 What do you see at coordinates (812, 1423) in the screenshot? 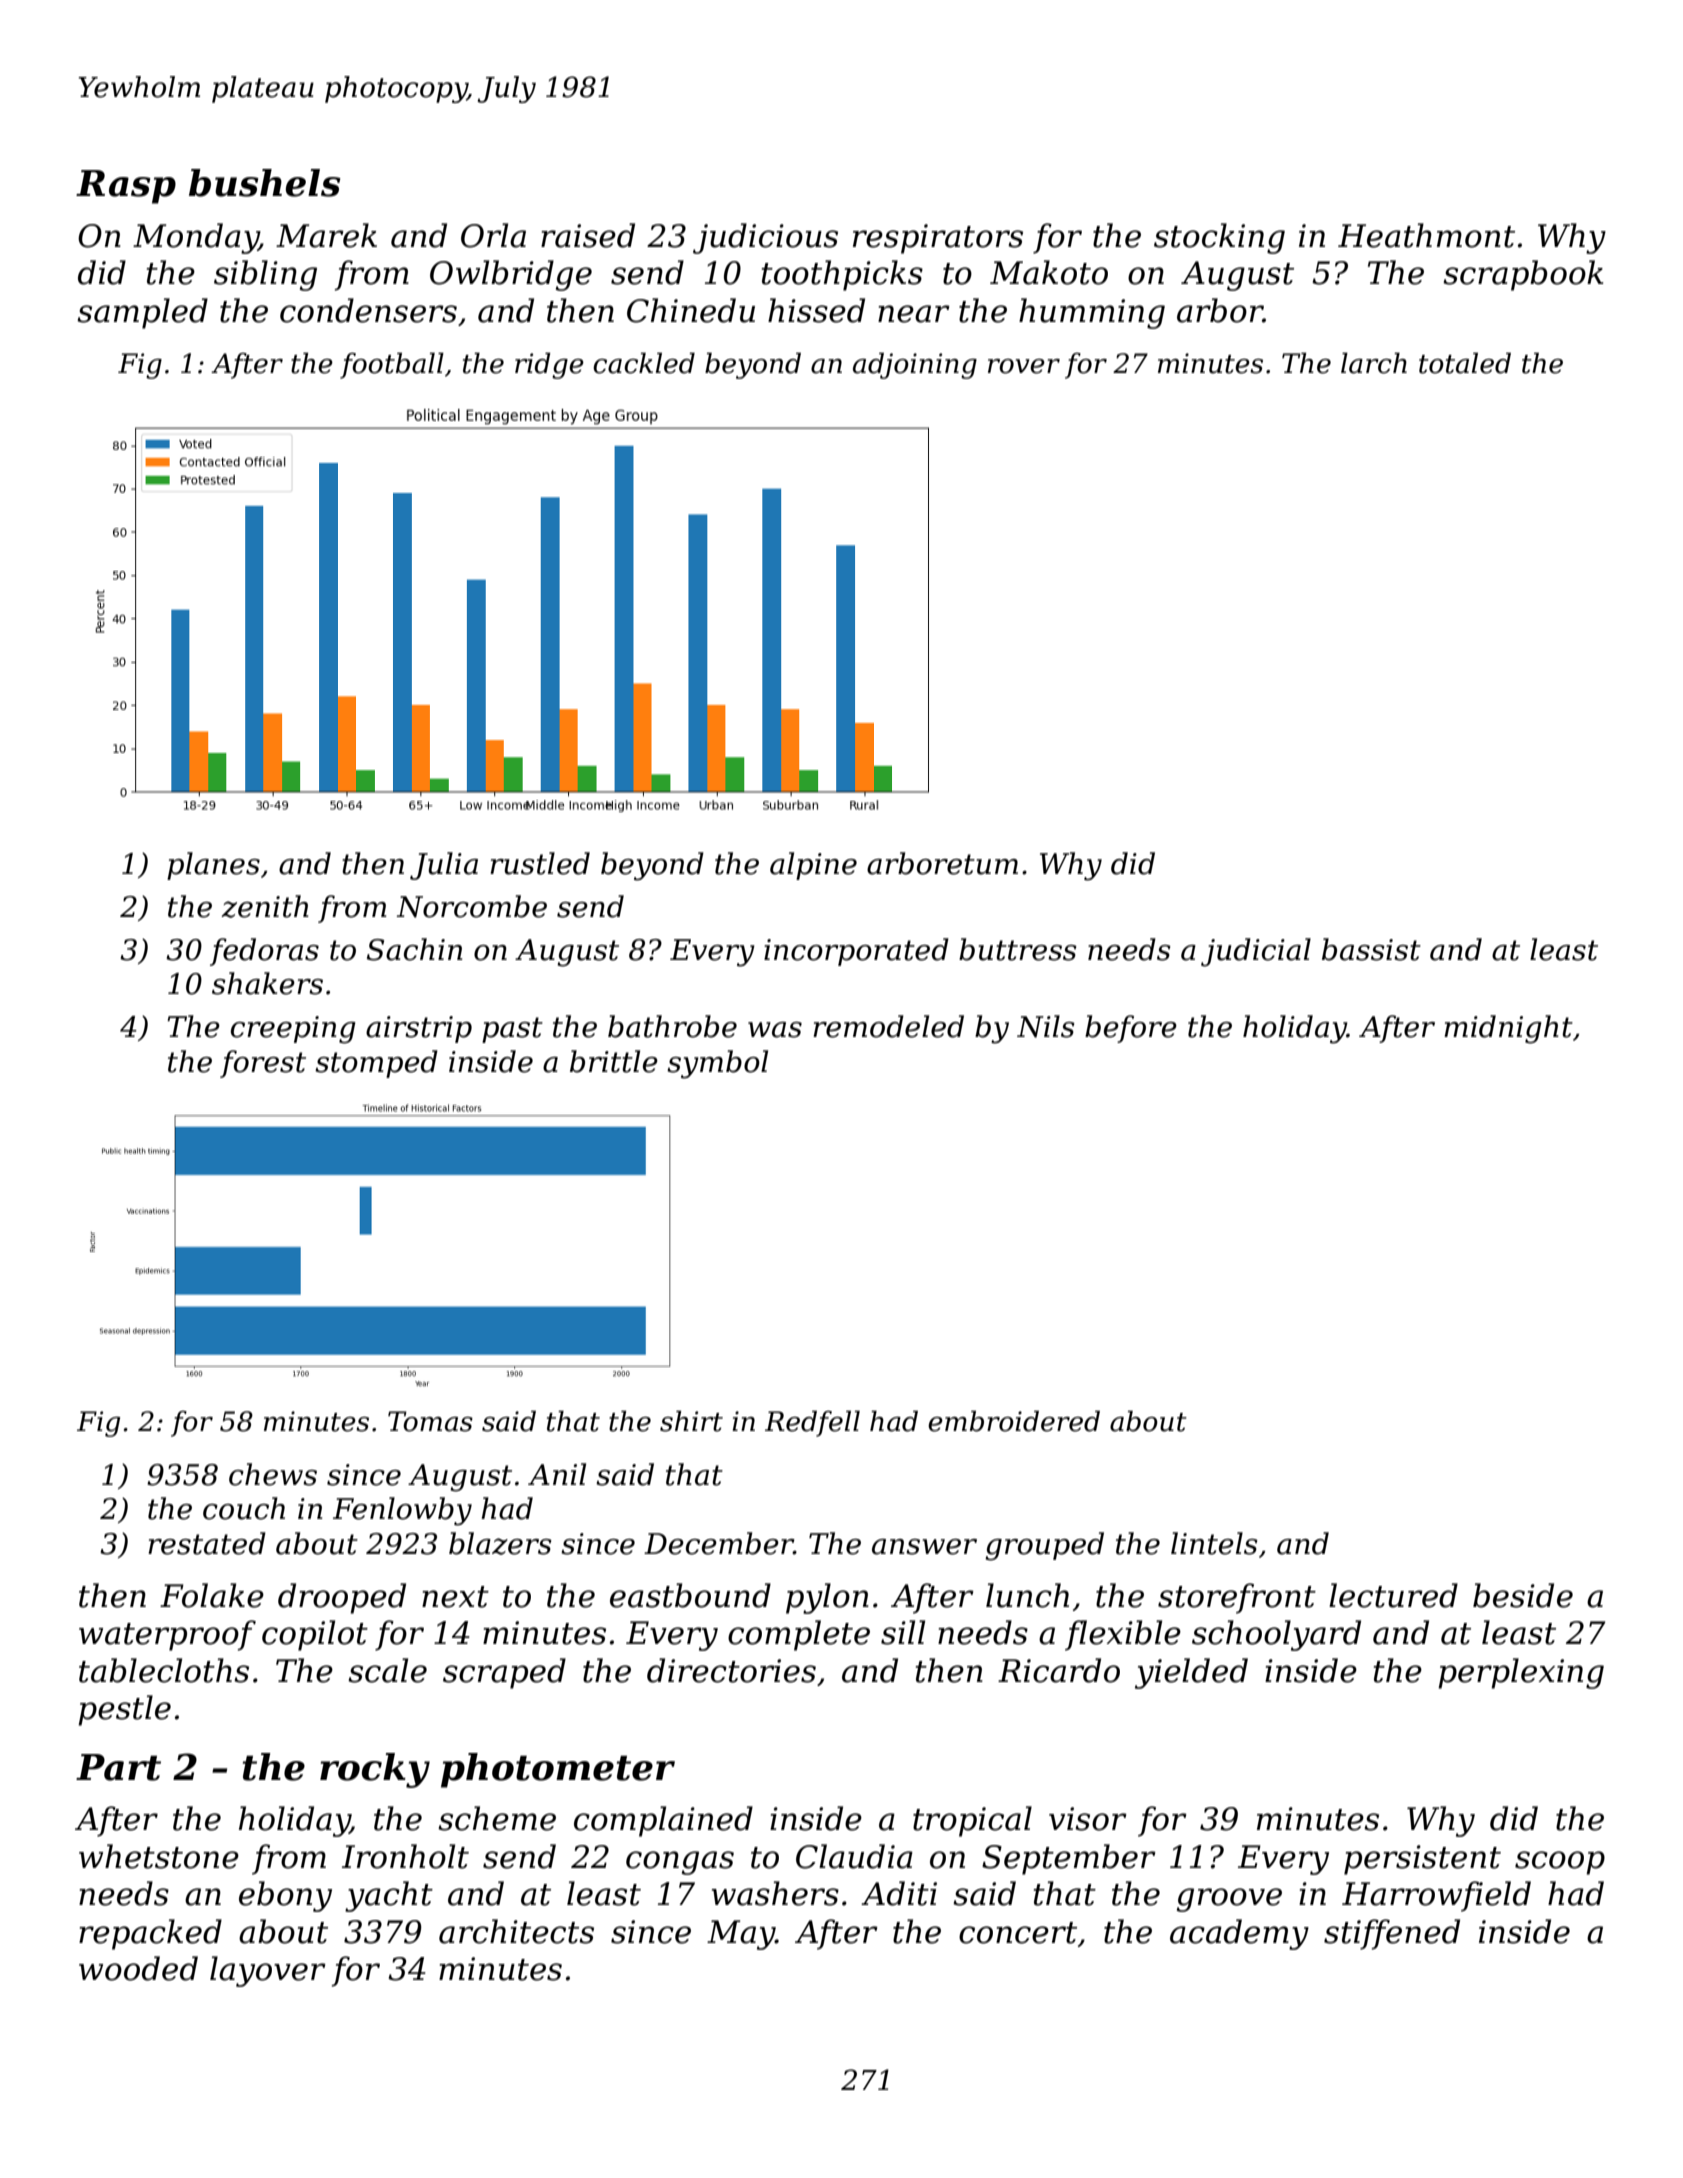
I see `Redfell` at bounding box center [812, 1423].
